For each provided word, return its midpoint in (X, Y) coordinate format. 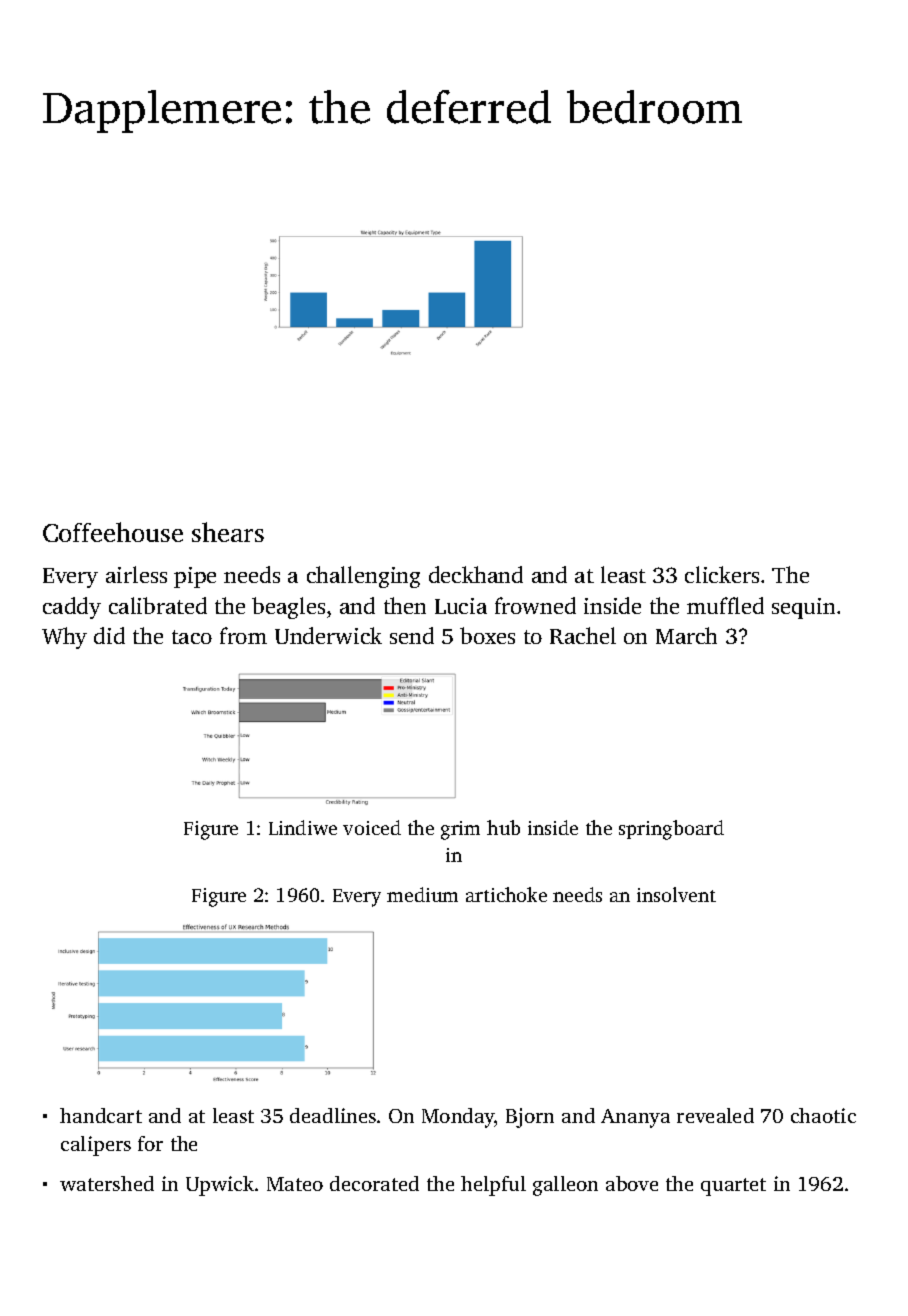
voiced (372, 827)
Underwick (328, 635)
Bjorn (530, 1118)
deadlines (333, 1115)
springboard (671, 830)
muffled (725, 605)
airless (136, 574)
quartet (733, 1187)
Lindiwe (303, 827)
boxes (487, 635)
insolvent (676, 894)
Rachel (583, 635)
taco (192, 637)
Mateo (295, 1184)
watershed (107, 1183)
